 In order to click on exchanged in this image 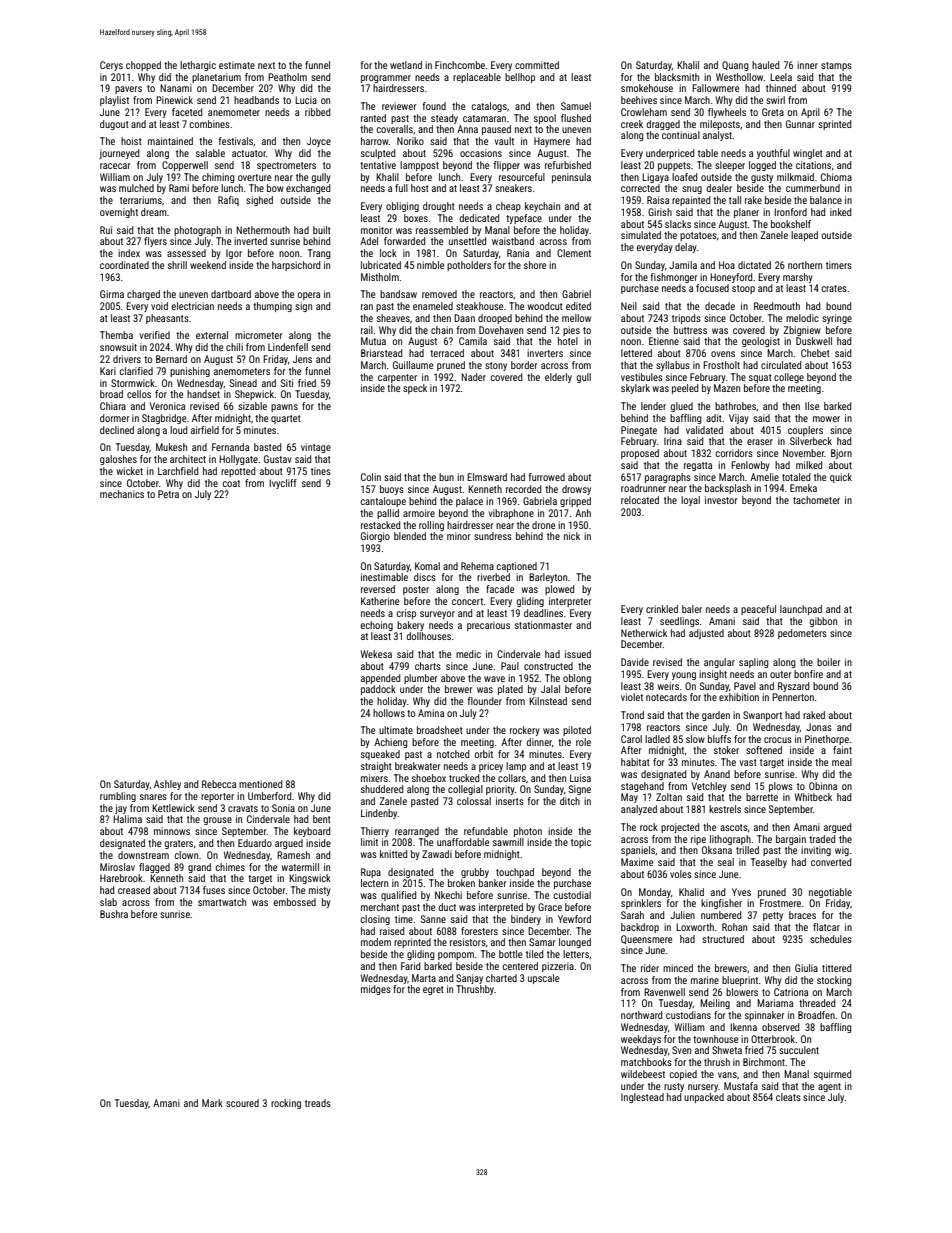, I will do `click(308, 189)`.
